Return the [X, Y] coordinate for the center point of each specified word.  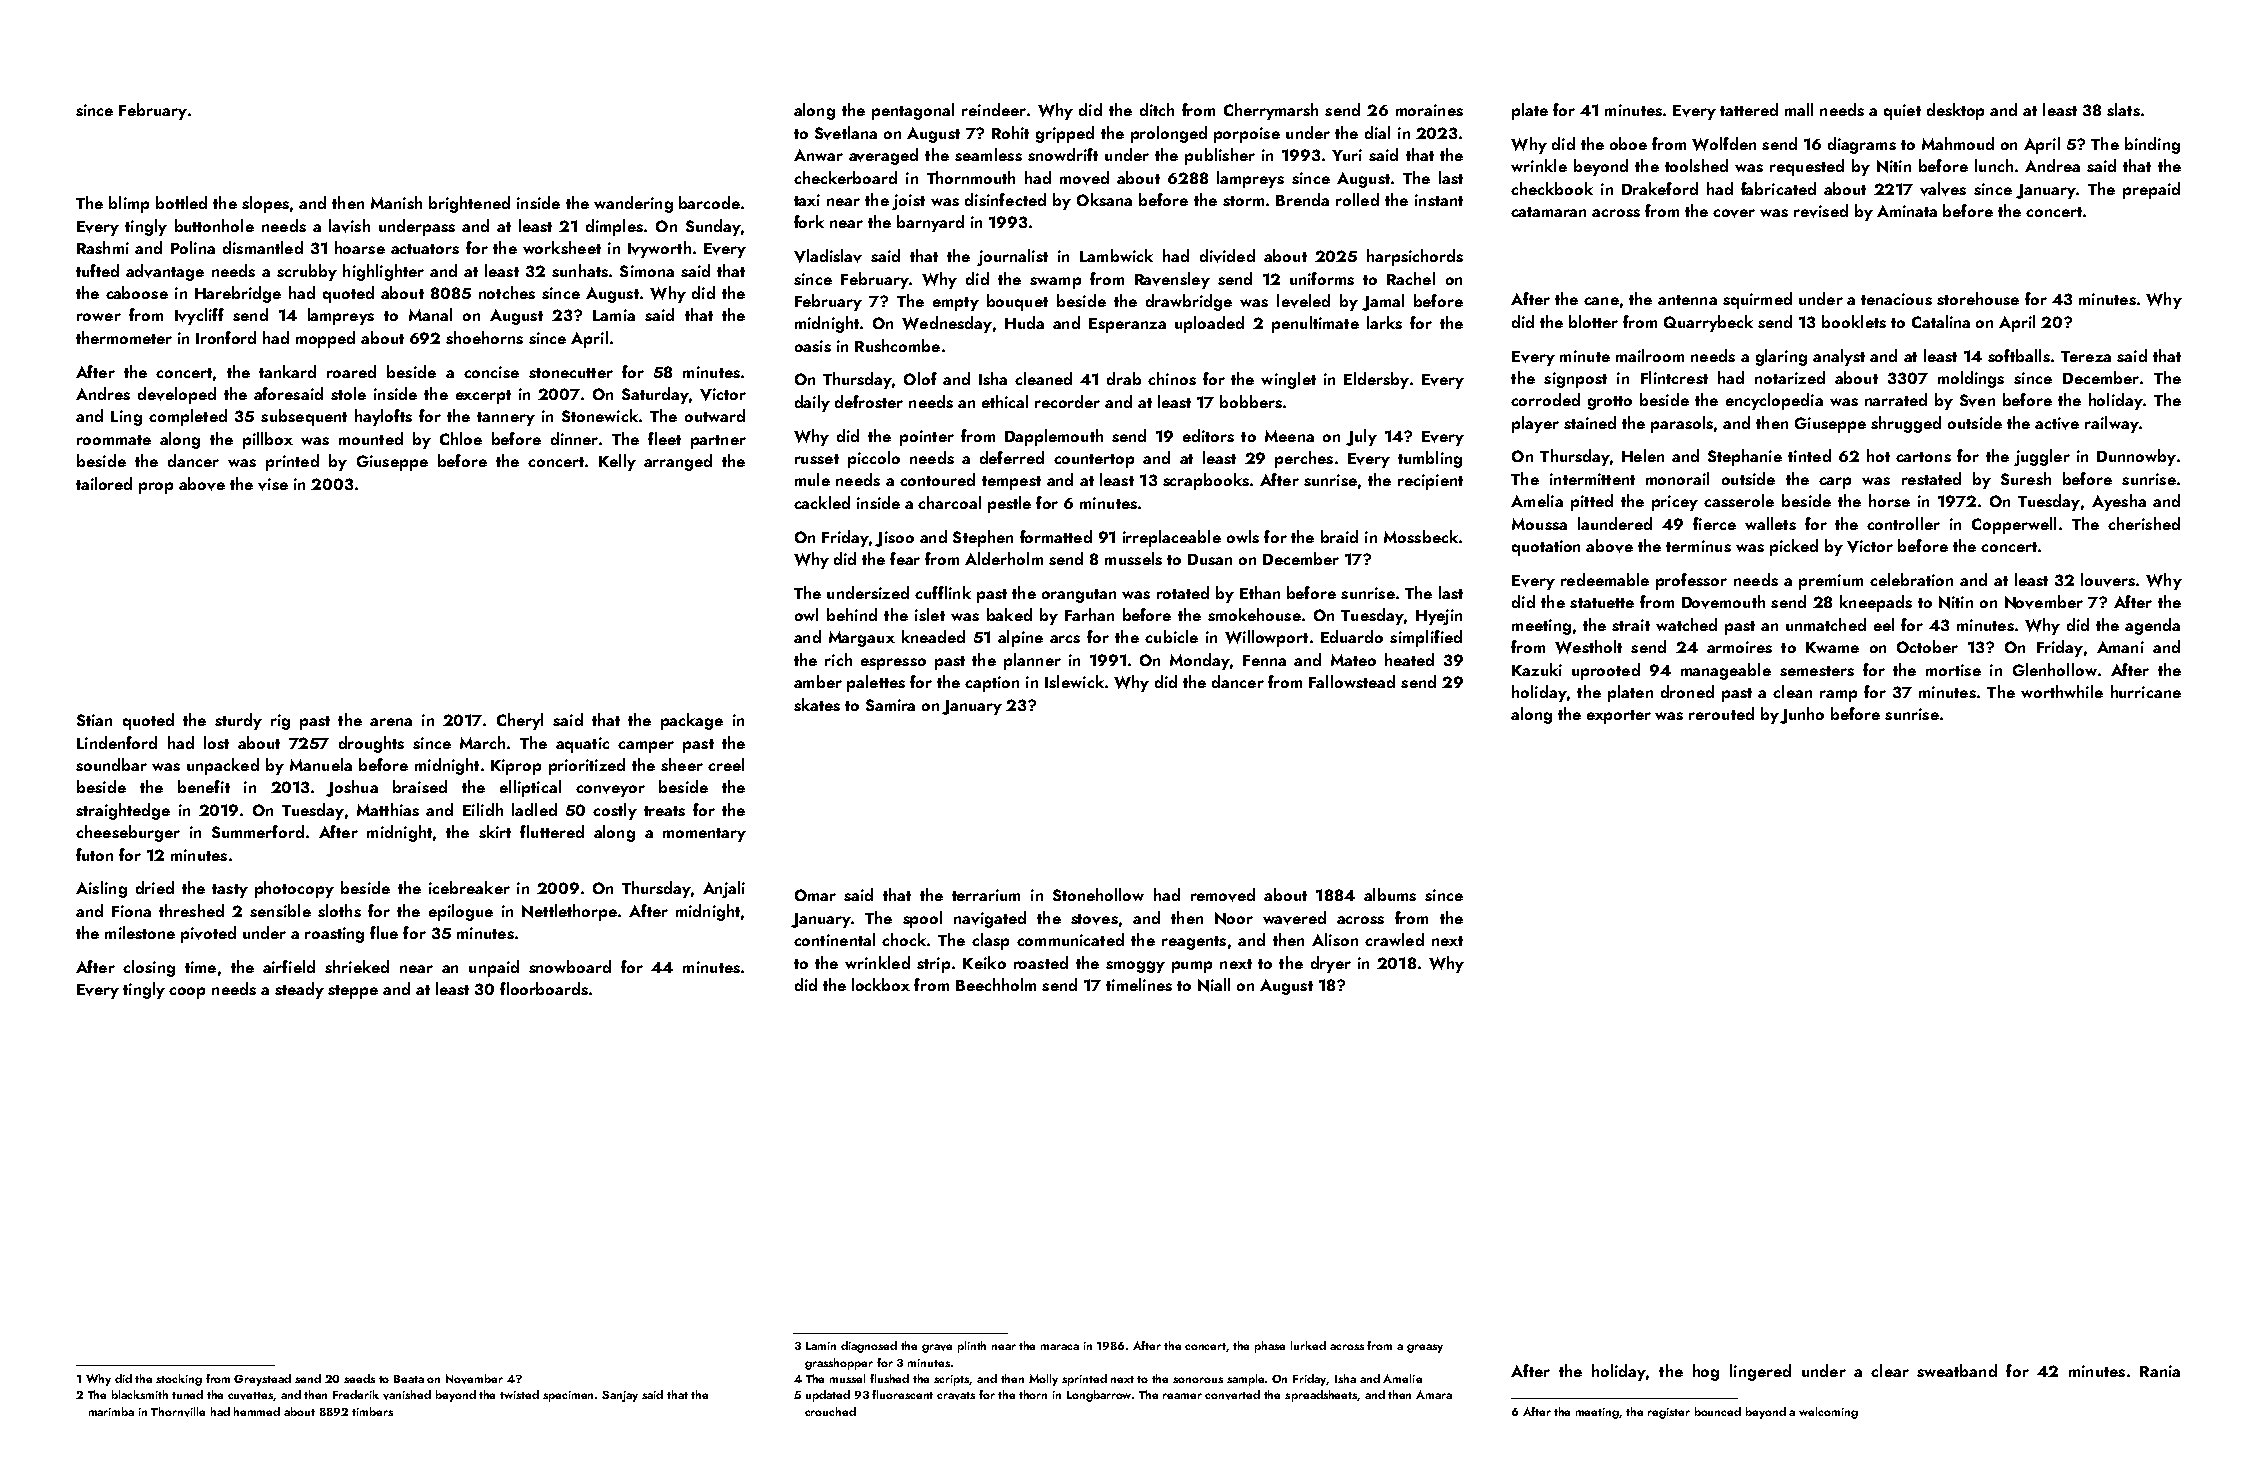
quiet [1902, 112]
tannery [506, 419]
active [2057, 423]
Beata [409, 1379]
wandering [633, 204]
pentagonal [913, 111]
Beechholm [996, 984]
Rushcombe [897, 345]
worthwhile [2062, 691]
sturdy [238, 721]
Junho [1802, 715]
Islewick [1074, 681]
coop [187, 993]
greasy [1425, 1348]
